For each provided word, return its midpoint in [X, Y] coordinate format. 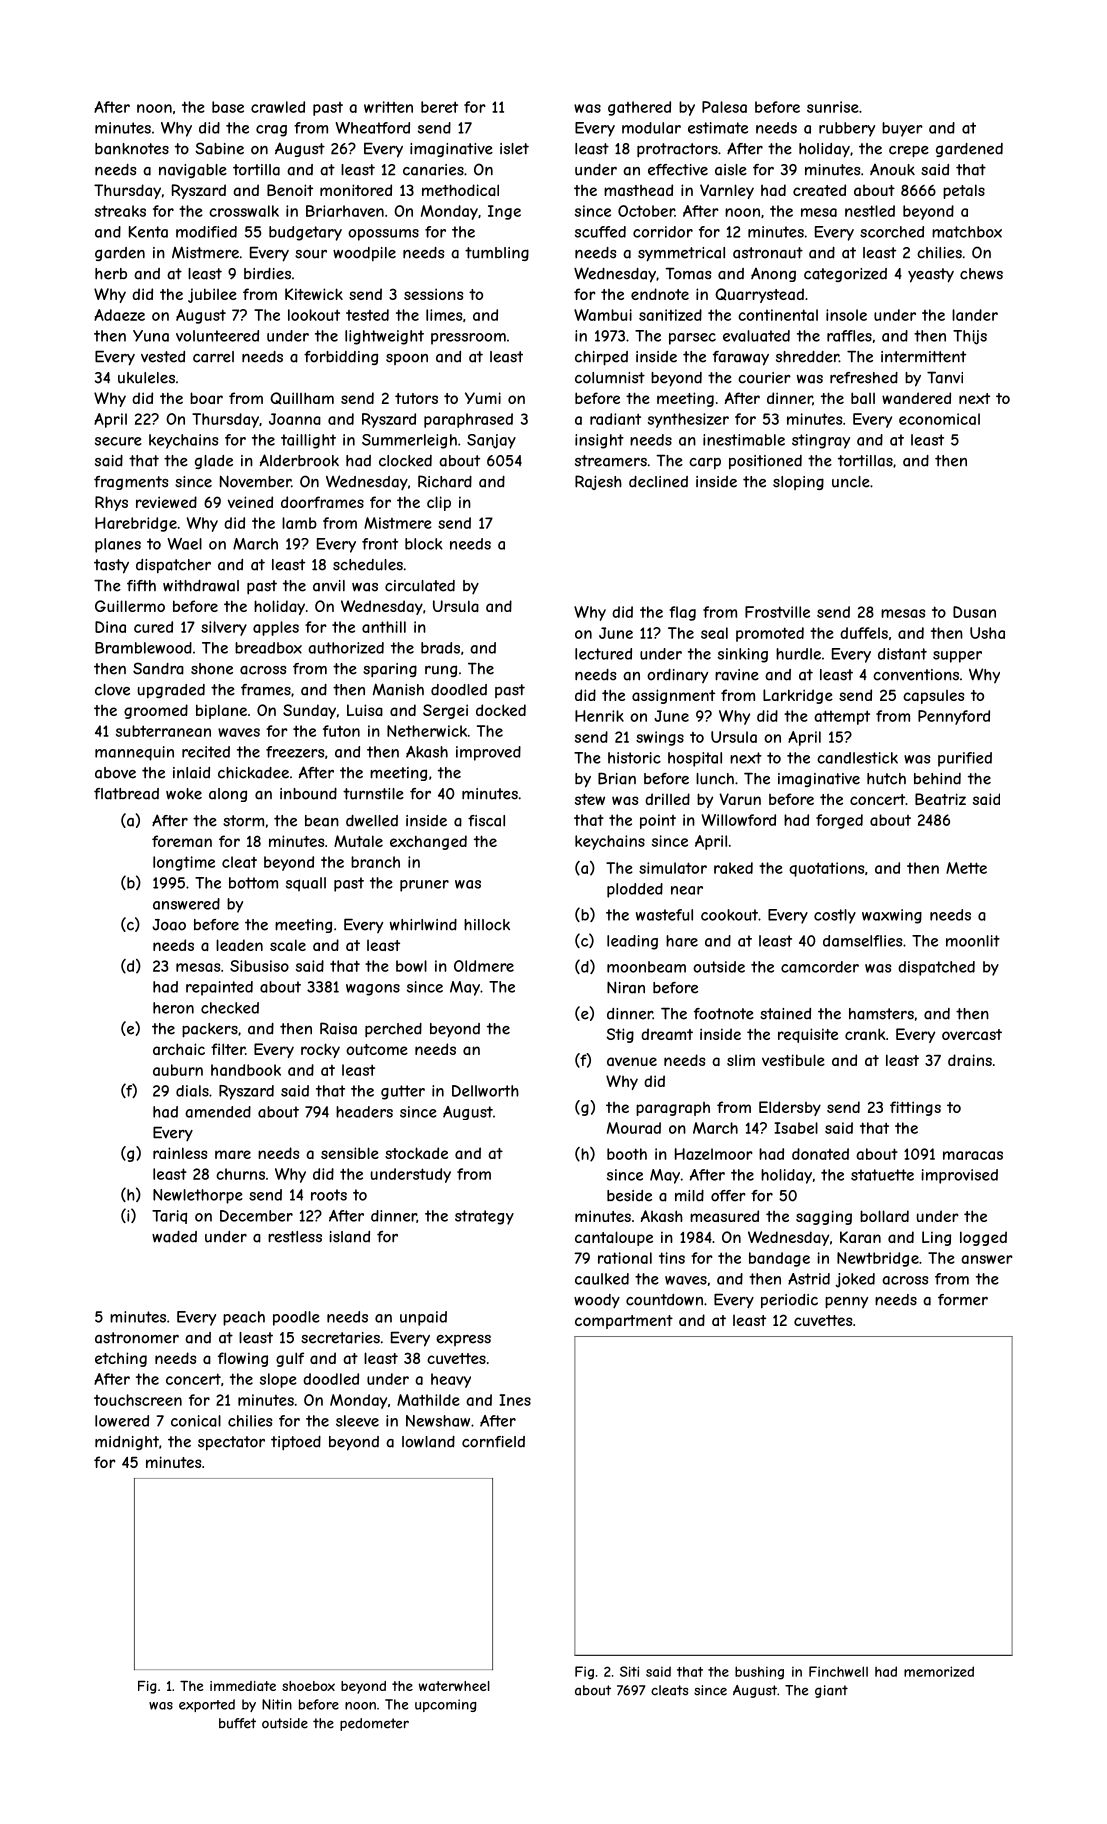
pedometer [374, 1724]
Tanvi [945, 377]
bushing [759, 1673]
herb [111, 274]
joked [855, 1280]
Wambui [603, 315]
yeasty [931, 275]
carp [705, 463]
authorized [346, 648]
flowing [243, 1359]
